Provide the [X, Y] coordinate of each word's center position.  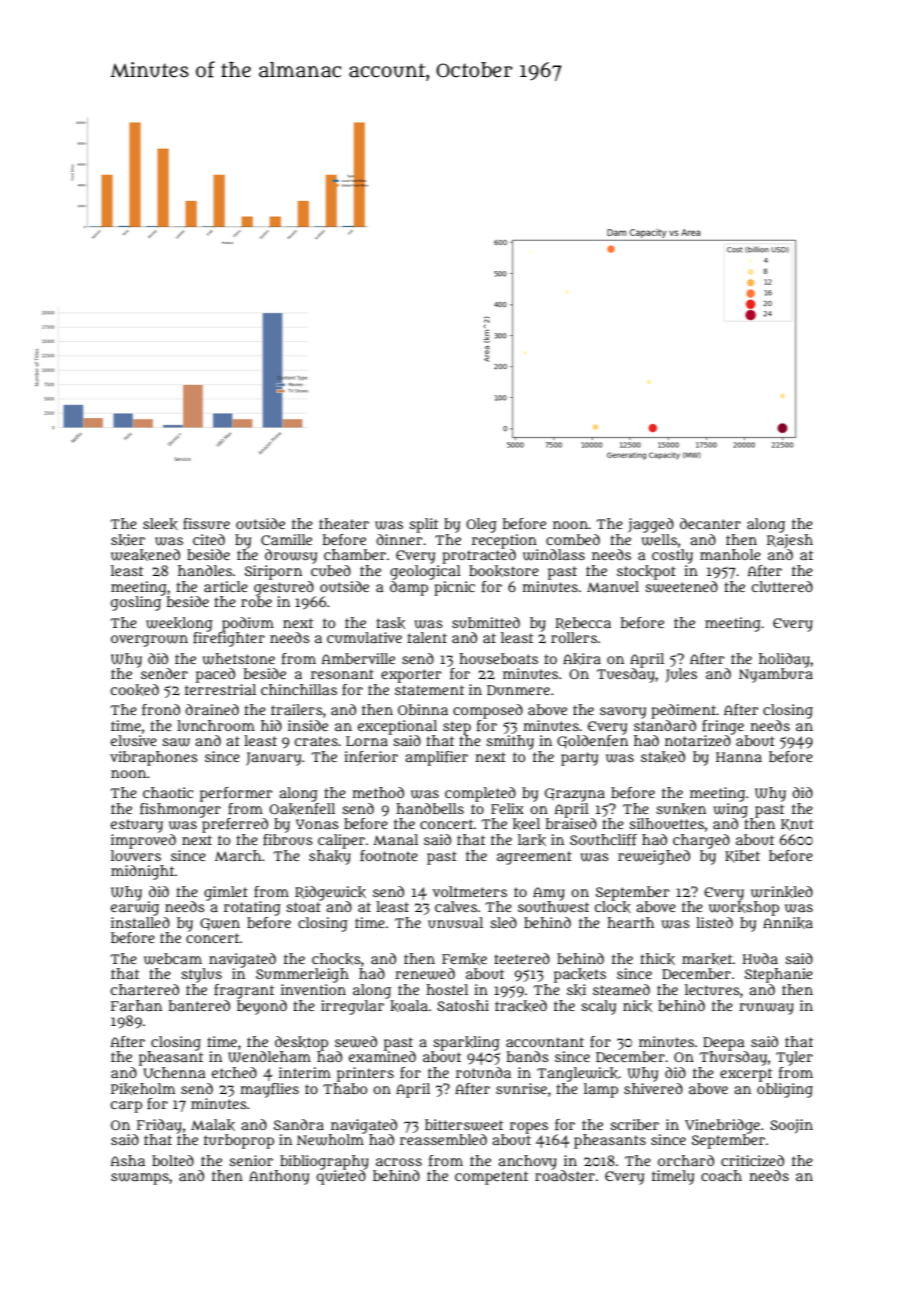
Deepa [724, 1044]
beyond [262, 1007]
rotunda [483, 1072]
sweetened [681, 587]
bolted [173, 1160]
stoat [303, 907]
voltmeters [469, 891]
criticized [752, 1160]
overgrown [149, 641]
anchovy [527, 1162]
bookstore [504, 571]
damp [409, 588]
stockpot [646, 572]
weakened [145, 555]
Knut [797, 825]
